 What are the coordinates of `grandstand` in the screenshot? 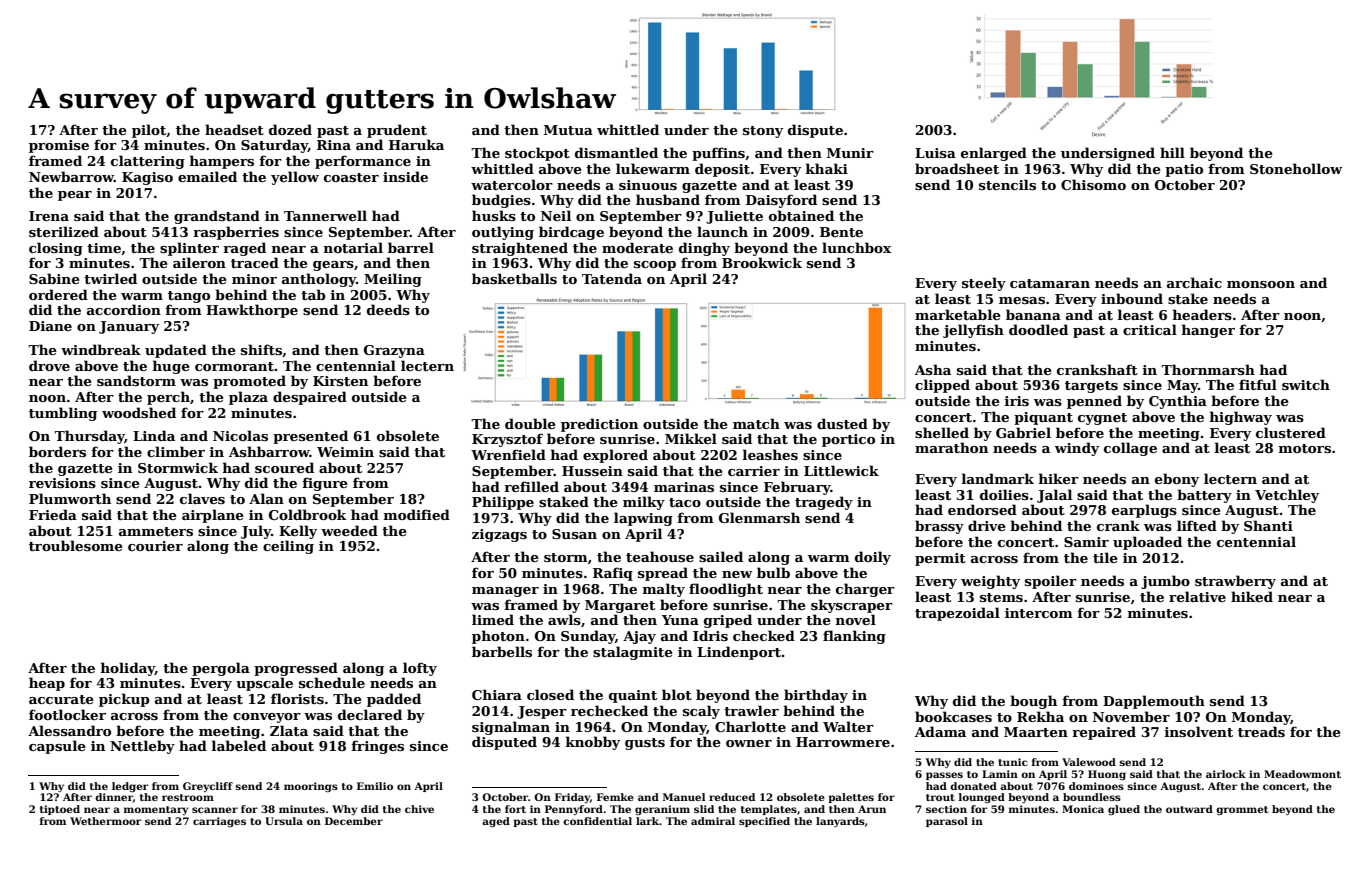 It's located at (217, 217).
